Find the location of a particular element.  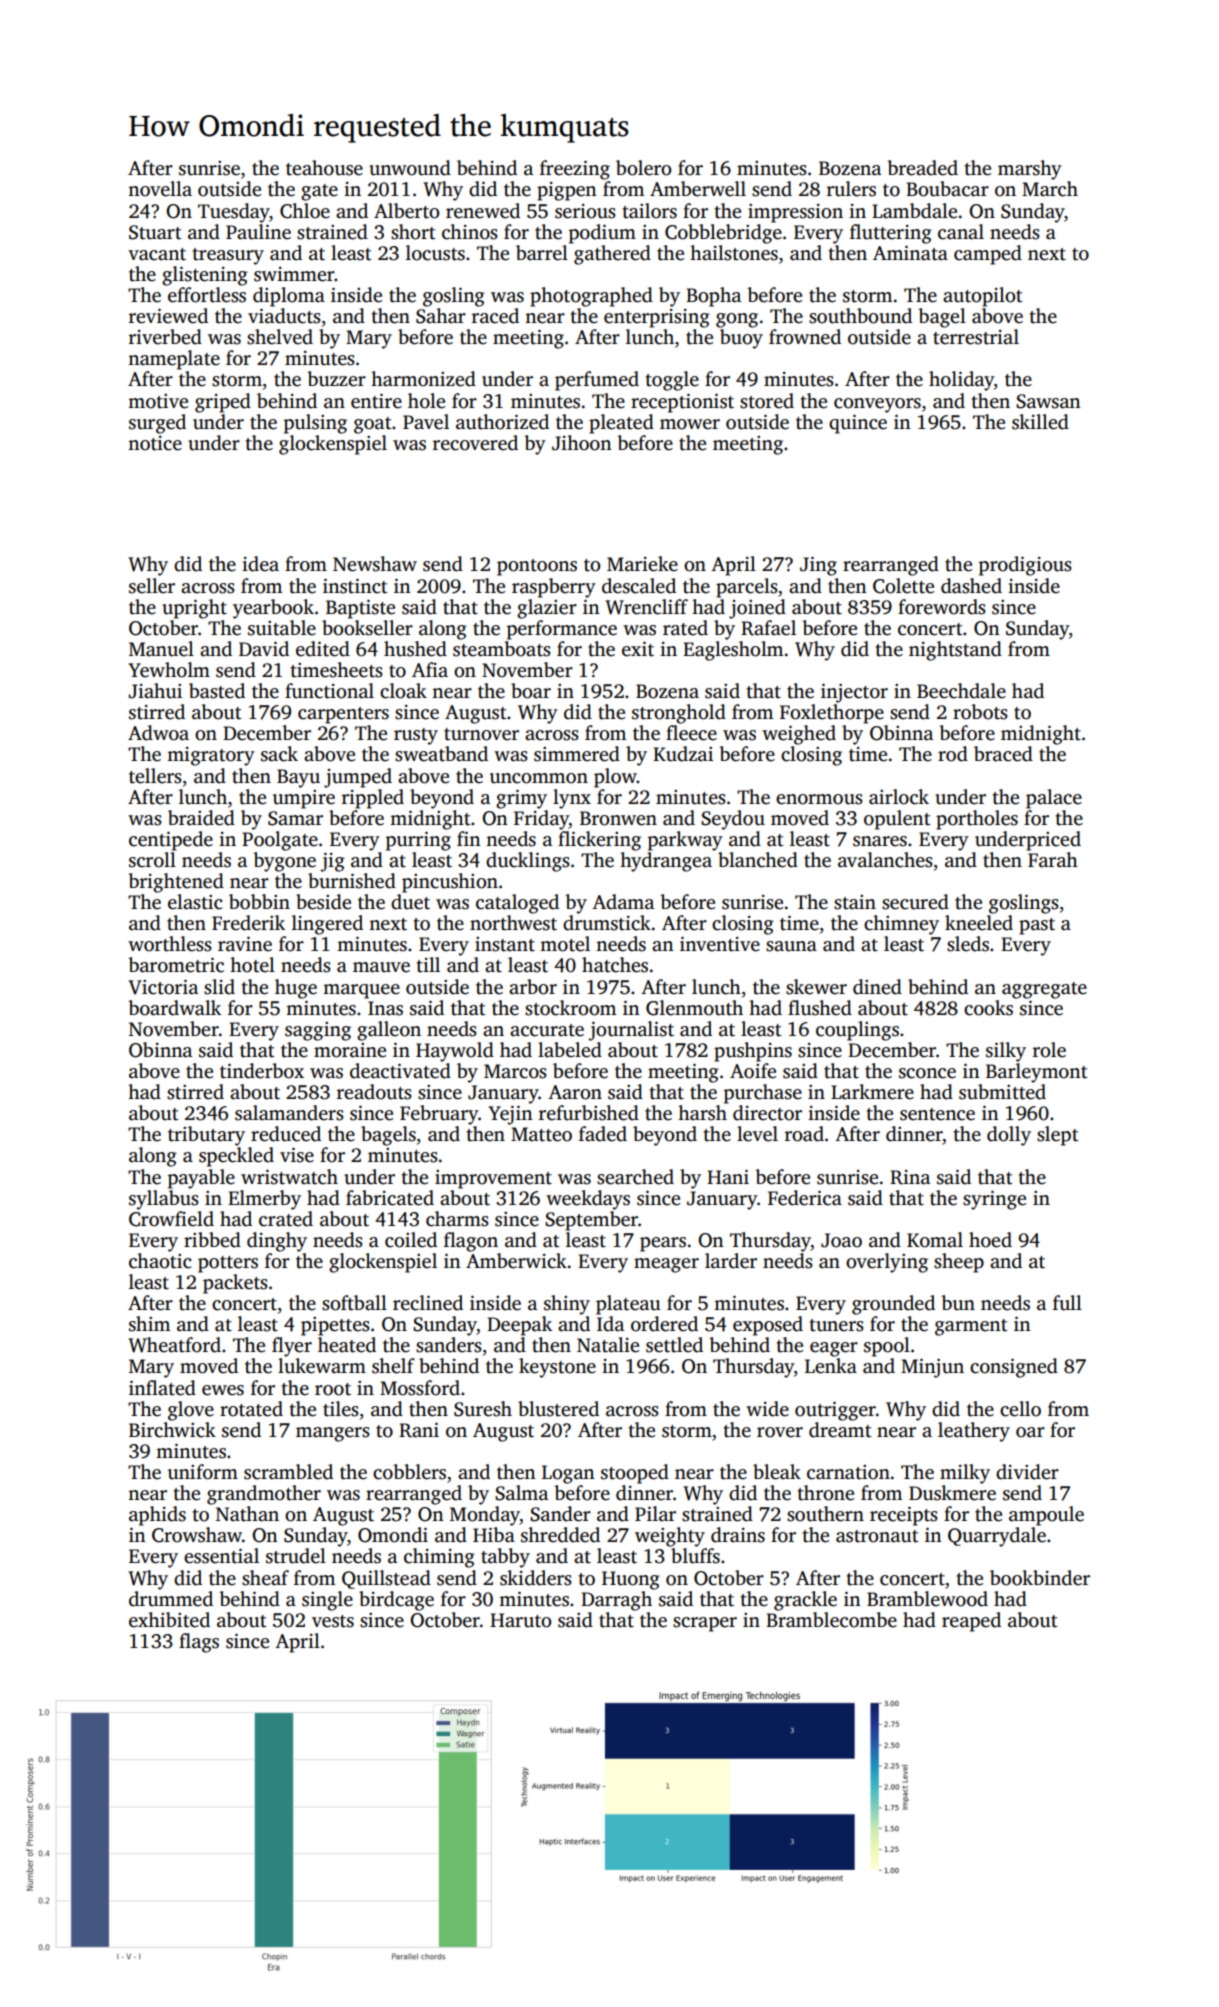

performance is located at coordinates (562, 630).
